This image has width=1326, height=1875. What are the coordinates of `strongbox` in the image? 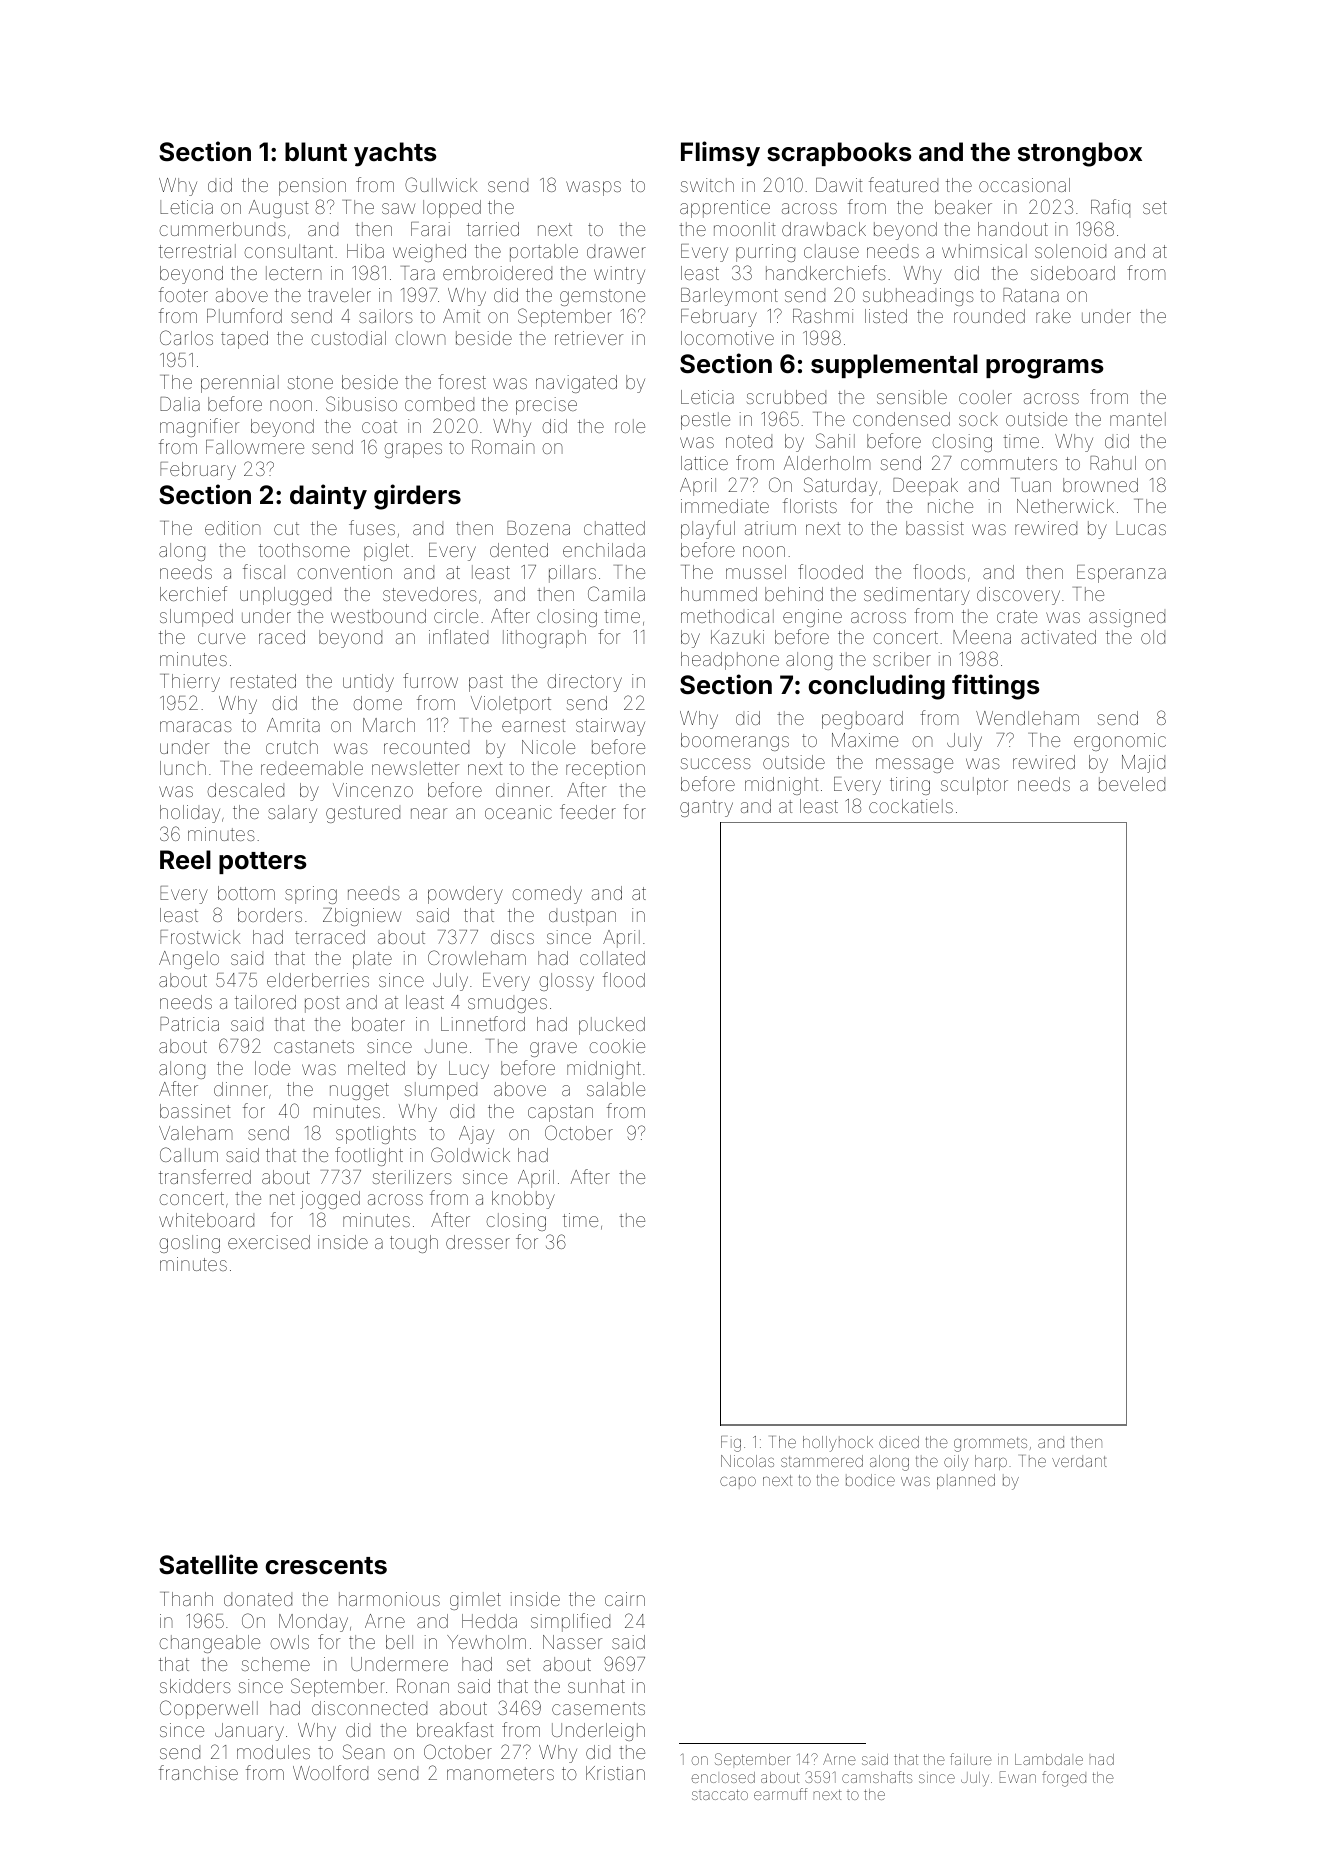 It's located at (1080, 154).
